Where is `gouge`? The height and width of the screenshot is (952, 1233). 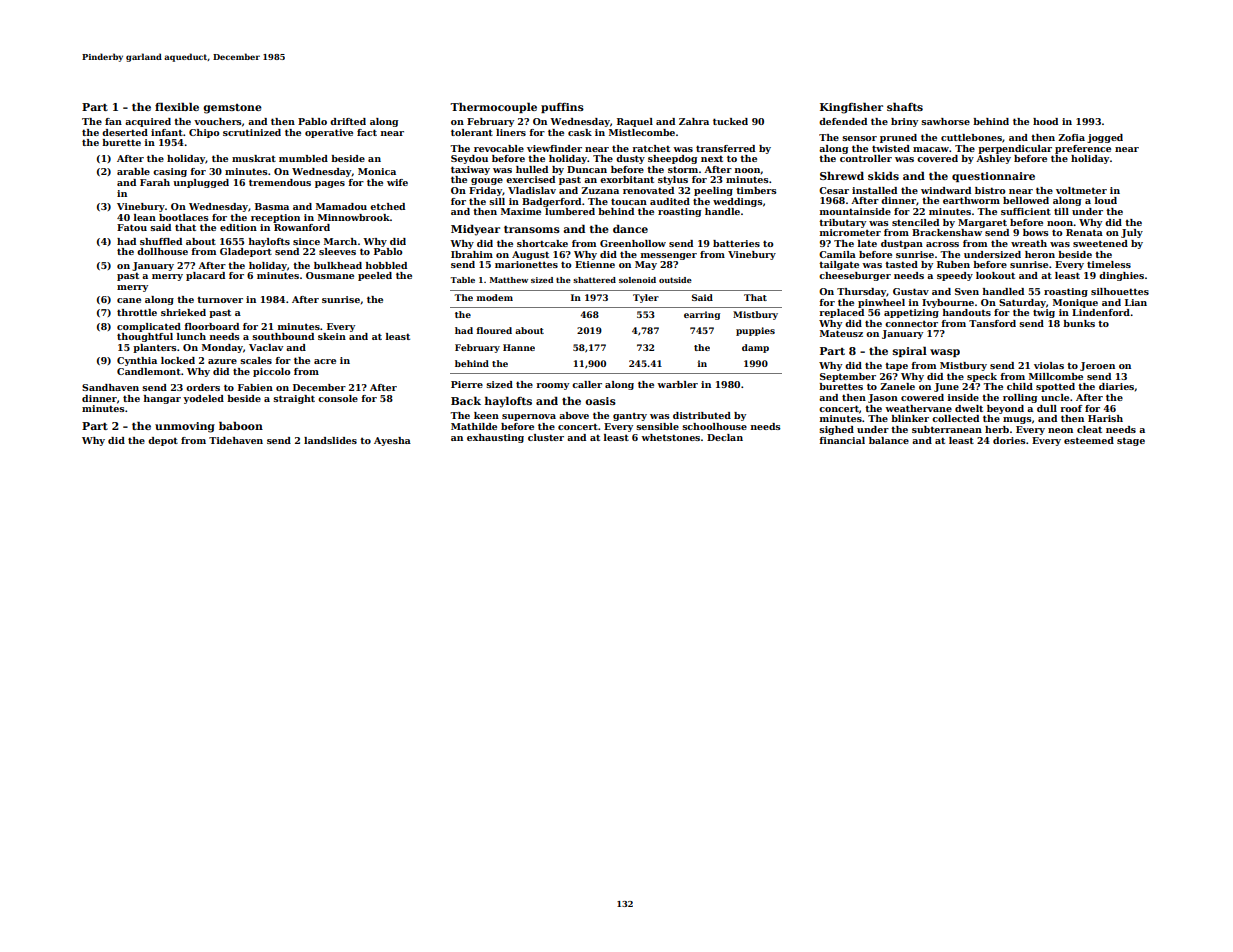 gouge is located at coordinates (487, 181).
